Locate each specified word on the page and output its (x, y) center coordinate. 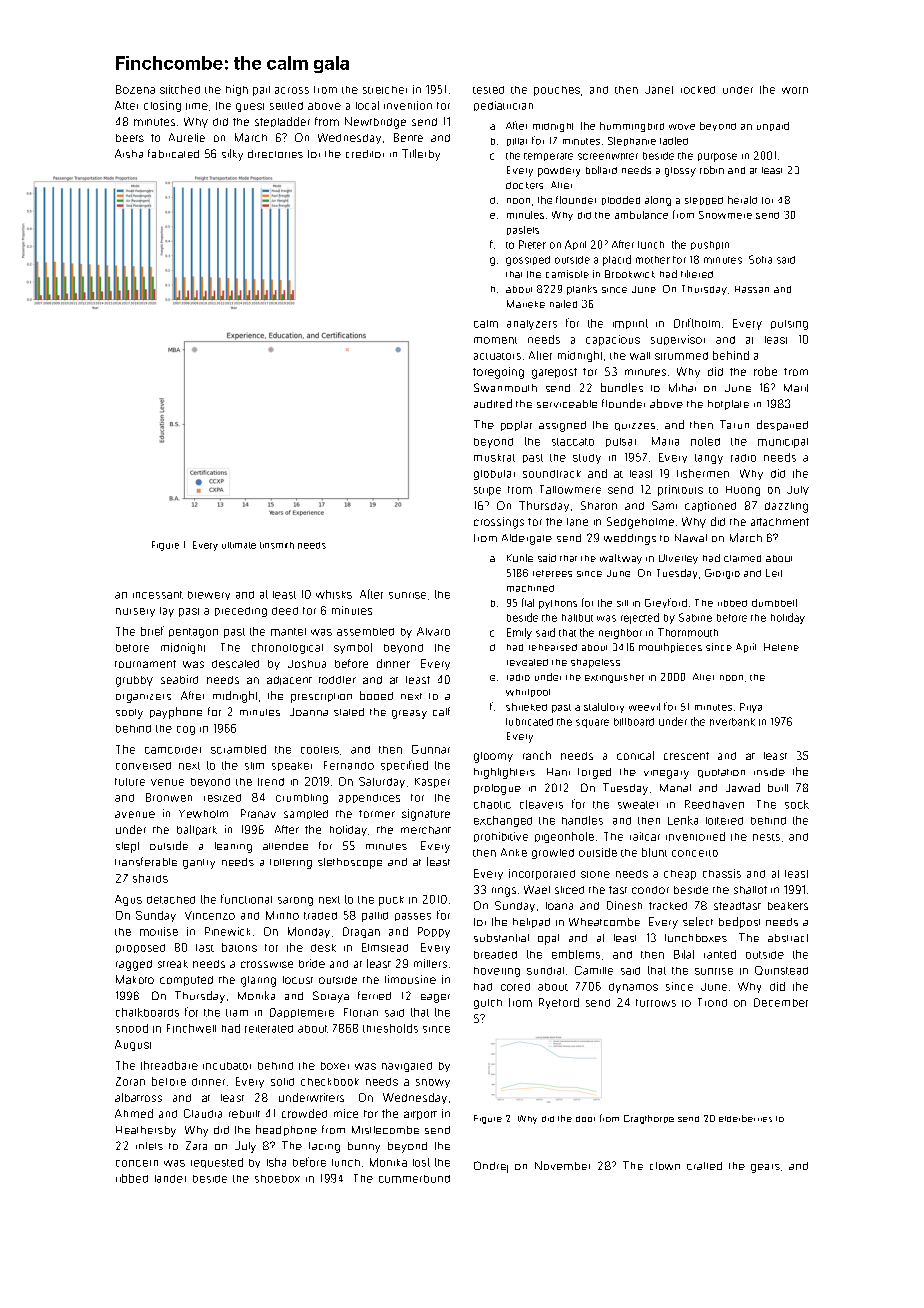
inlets (149, 1146)
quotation (721, 773)
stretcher (385, 90)
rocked (698, 90)
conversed (143, 766)
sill (622, 603)
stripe (487, 491)
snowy (433, 1083)
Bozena (135, 89)
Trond (712, 1002)
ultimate (239, 545)
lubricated (529, 722)
